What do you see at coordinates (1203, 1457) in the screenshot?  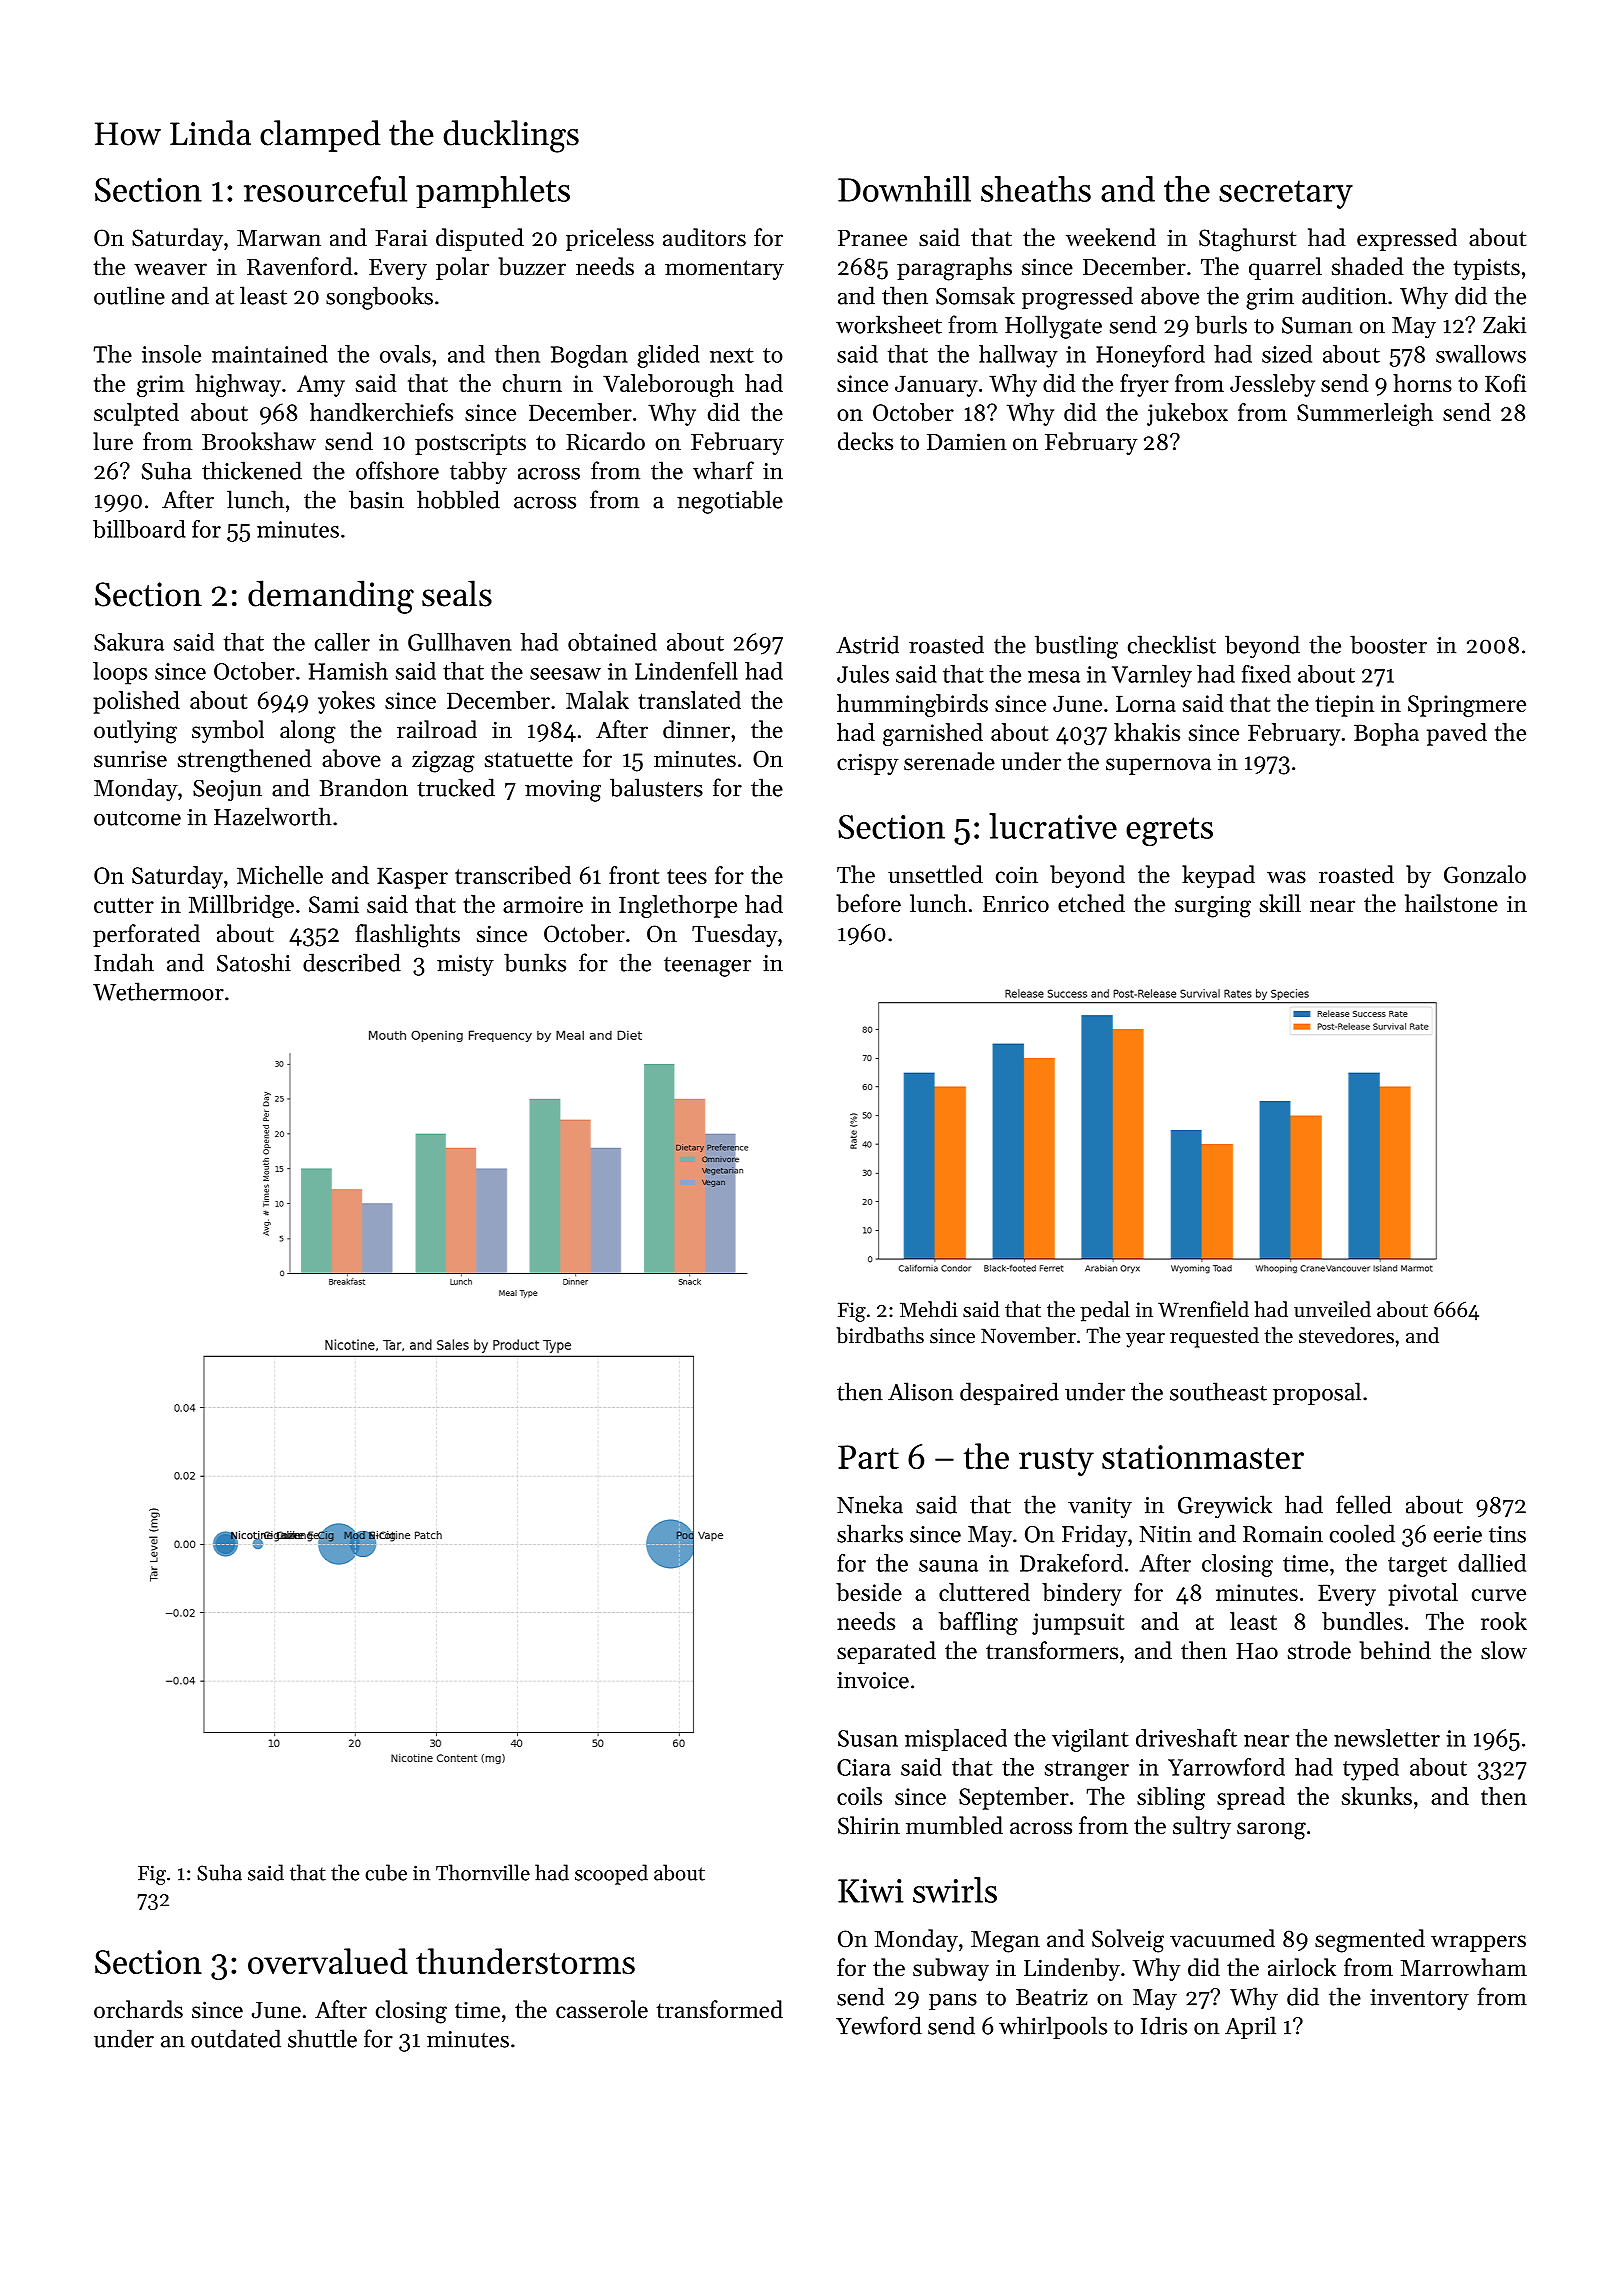 I see `stationmaster` at bounding box center [1203, 1457].
